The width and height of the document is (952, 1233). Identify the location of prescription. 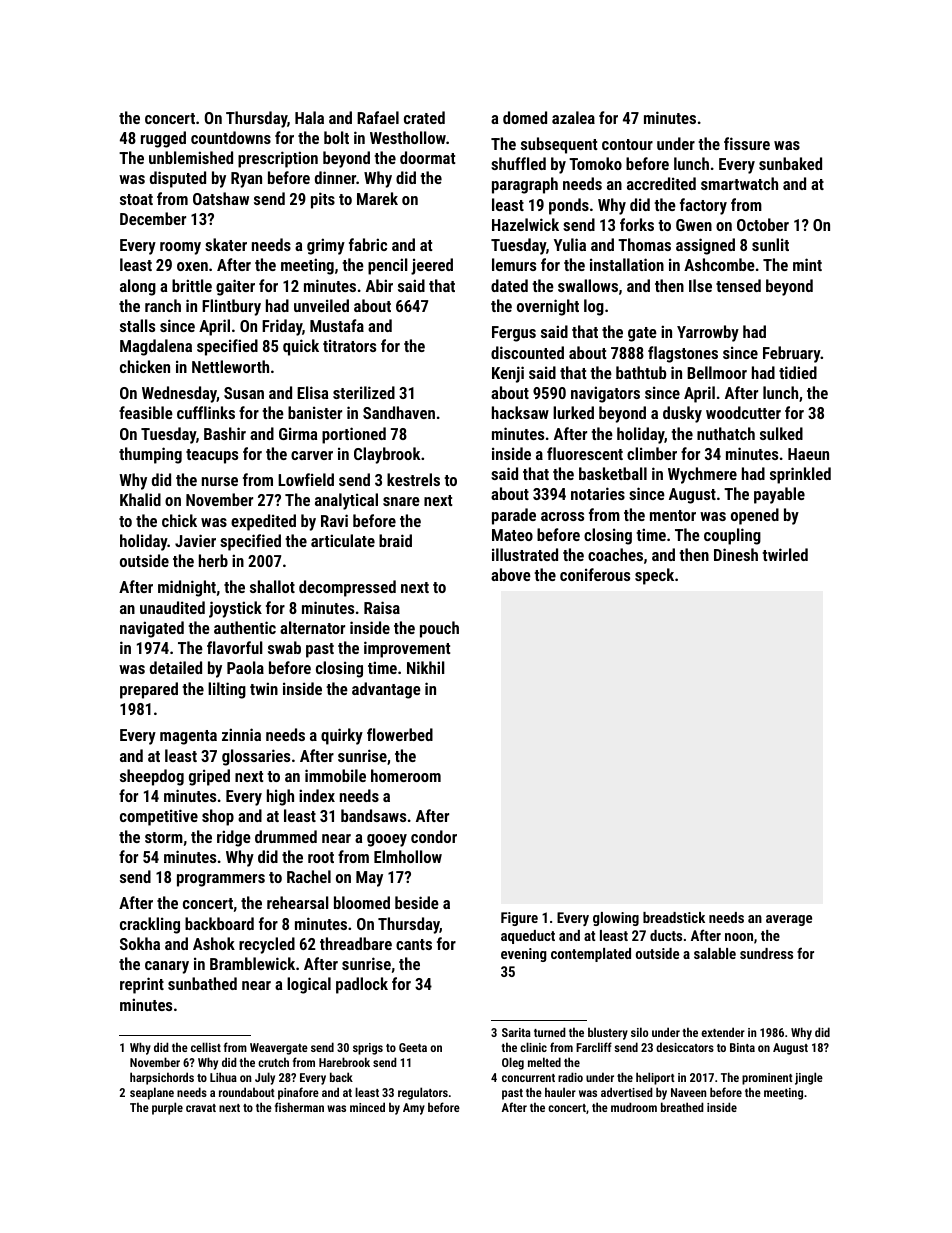
(278, 159).
